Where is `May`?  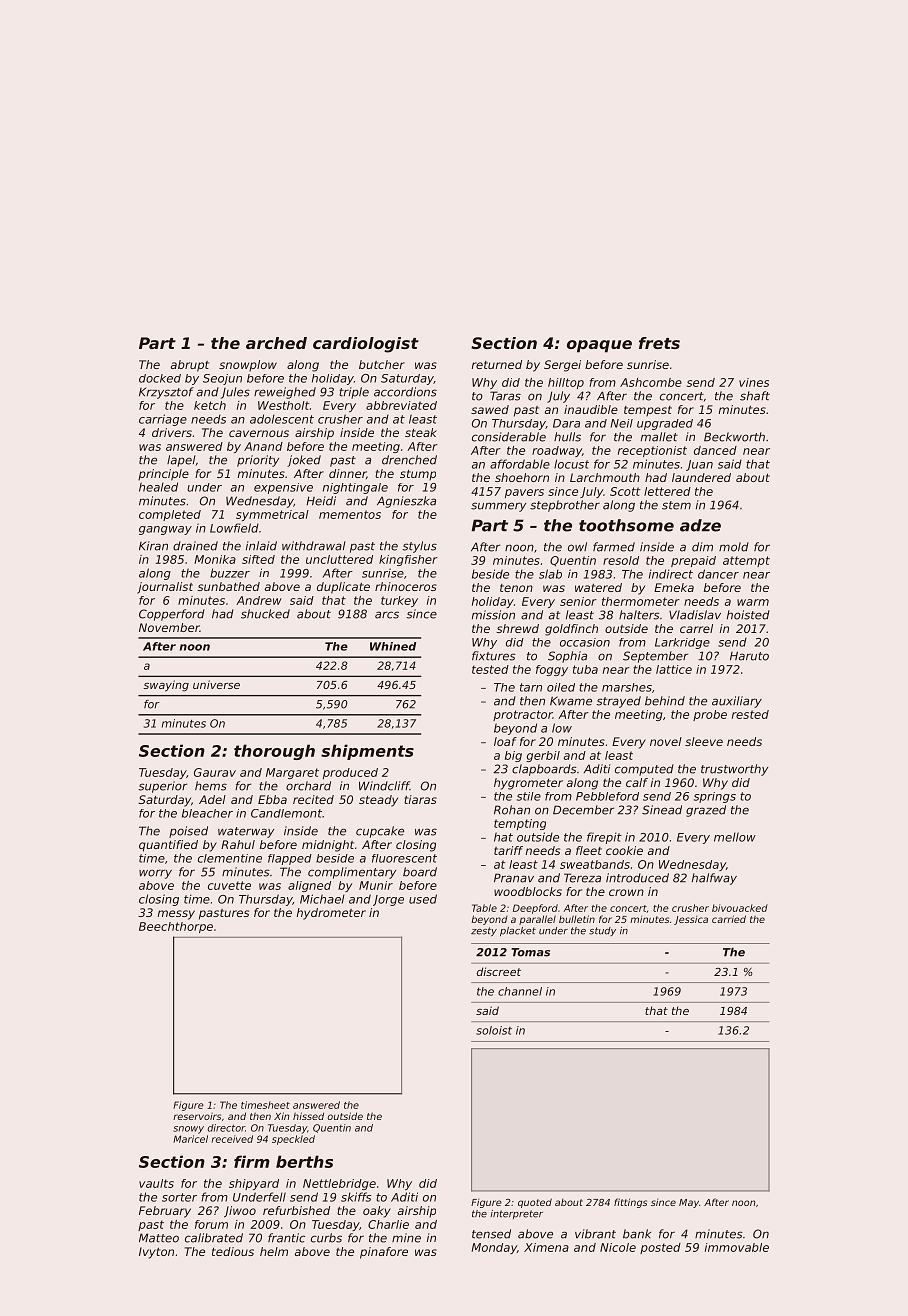
May is located at coordinates (689, 1203).
